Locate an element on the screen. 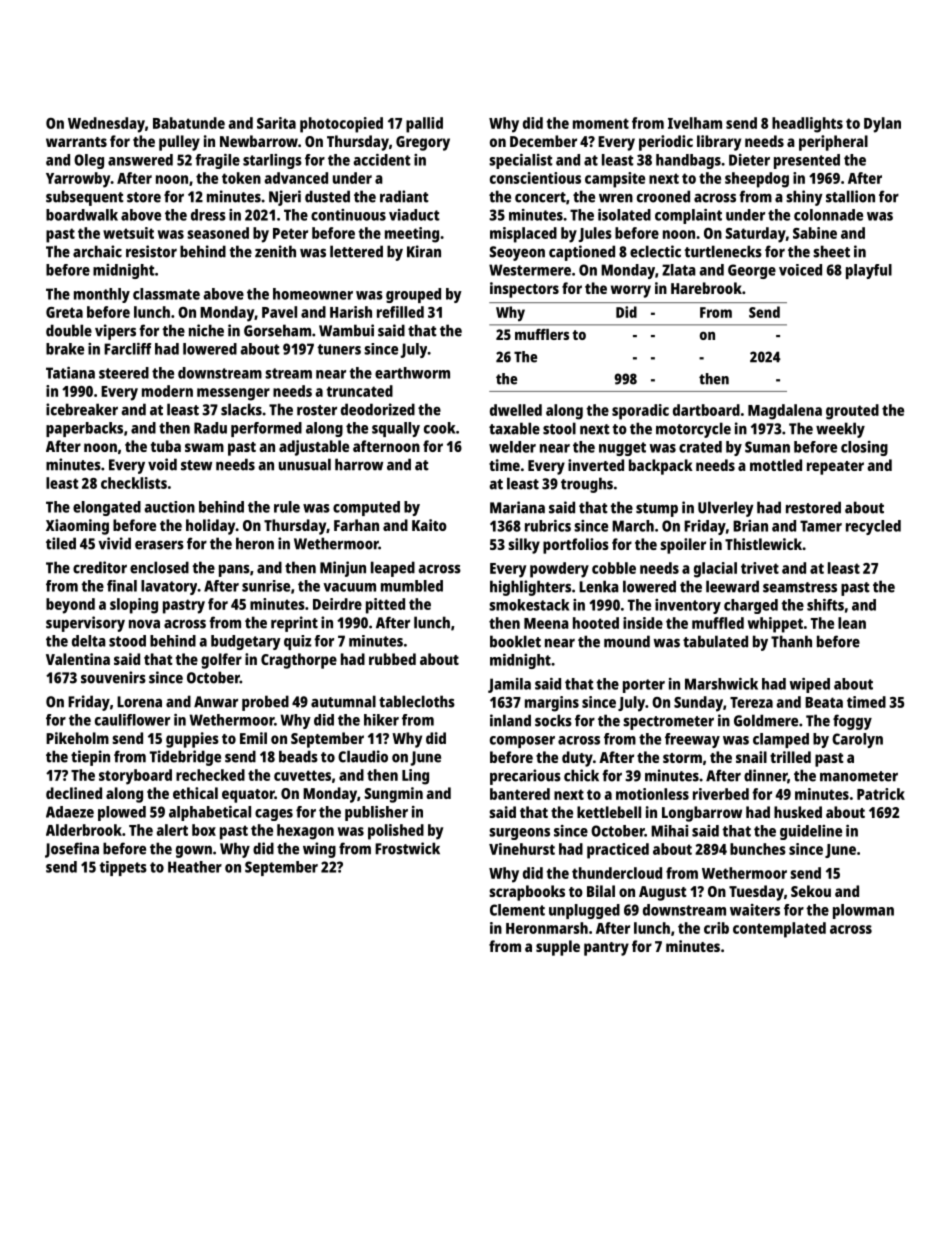 The image size is (952, 1233). Meena is located at coordinates (546, 623).
